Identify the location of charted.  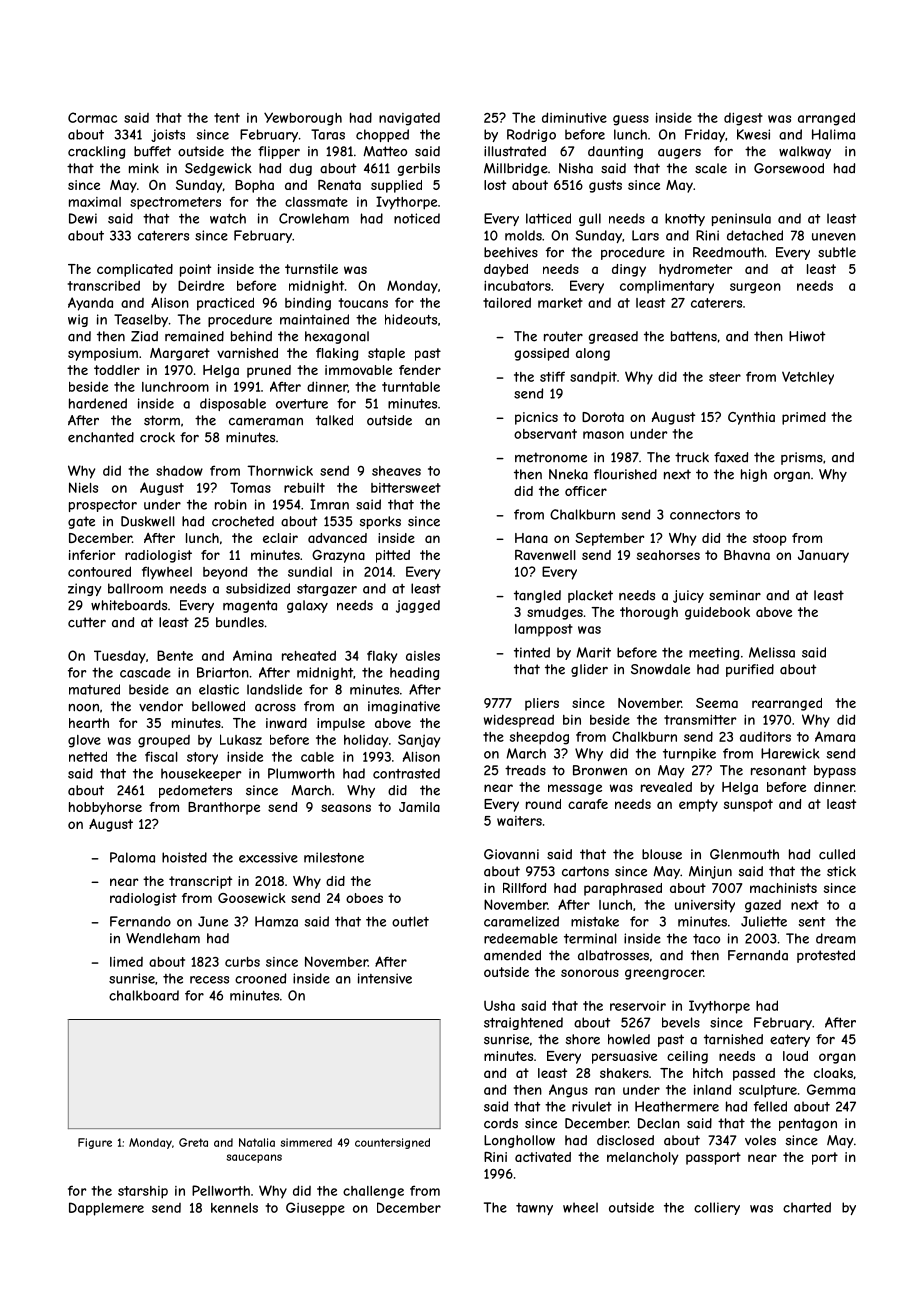
(807, 1207).
